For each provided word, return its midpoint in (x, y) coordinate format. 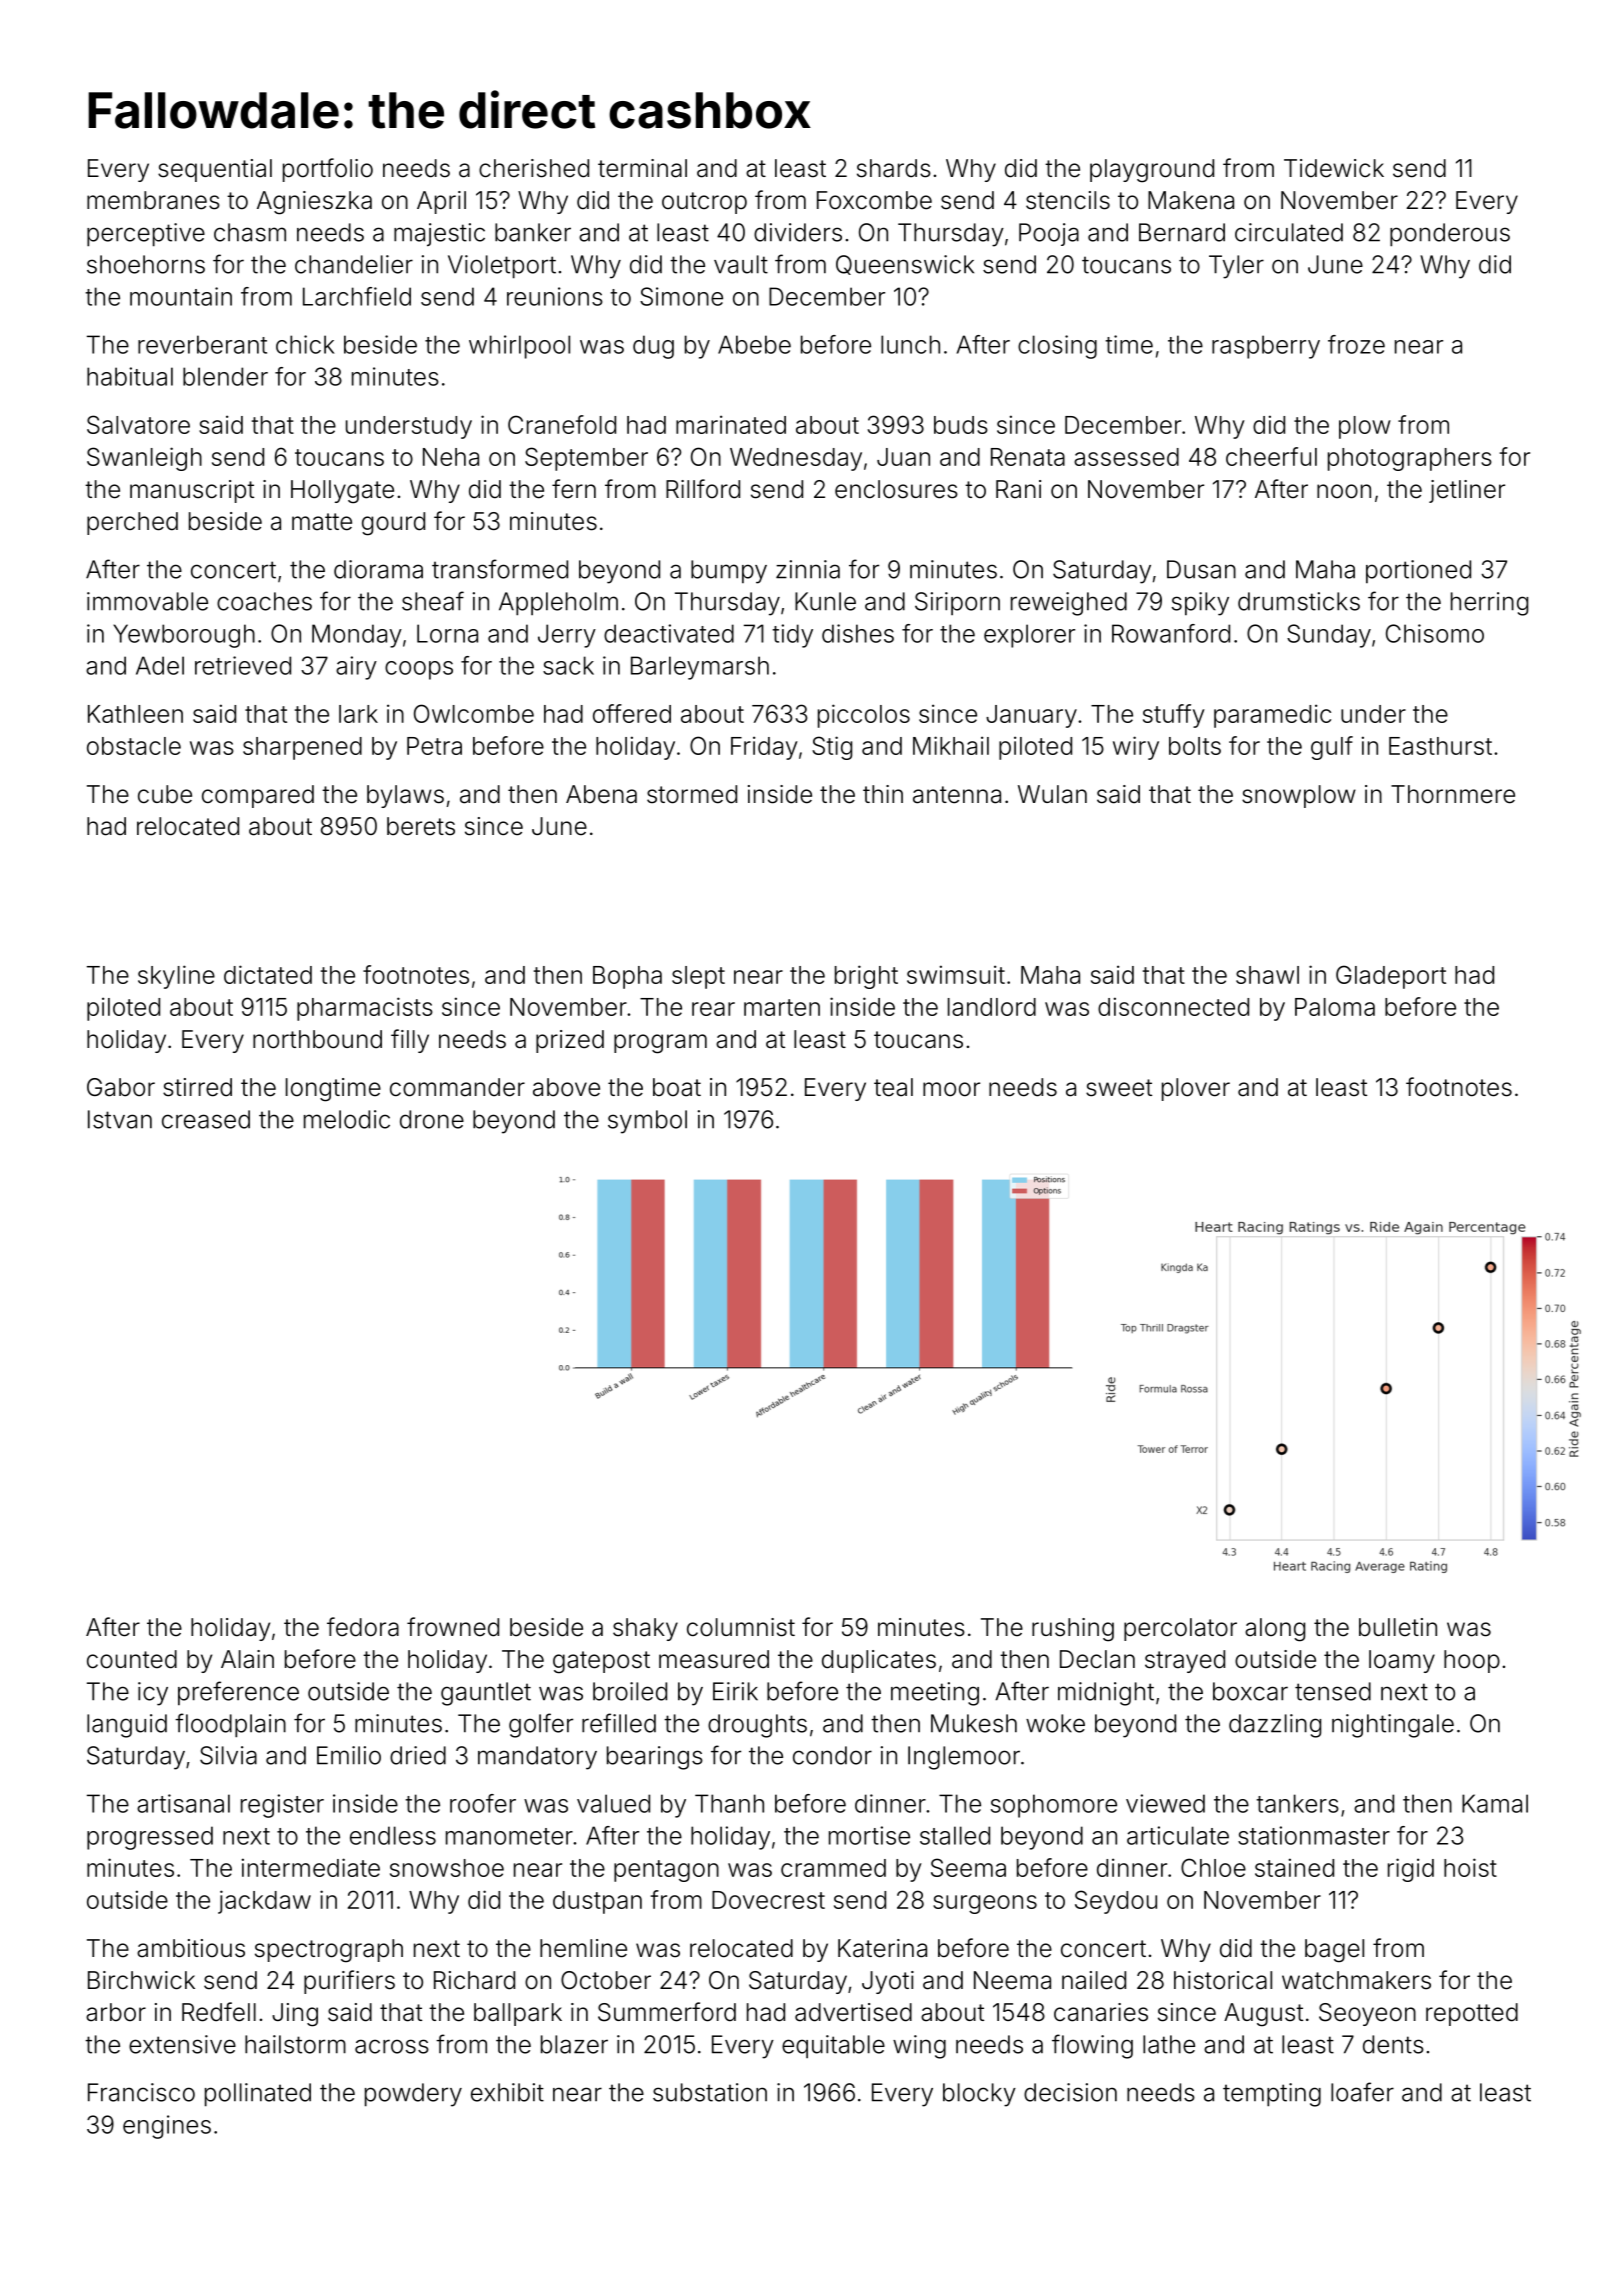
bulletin (1398, 1627)
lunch (910, 344)
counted (132, 1659)
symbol (647, 1122)
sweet (1119, 1088)
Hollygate (342, 492)
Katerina (882, 1948)
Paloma (1335, 1007)
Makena (1191, 200)
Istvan (120, 1119)
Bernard (1182, 232)
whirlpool (519, 347)
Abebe (754, 344)
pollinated (258, 2095)
